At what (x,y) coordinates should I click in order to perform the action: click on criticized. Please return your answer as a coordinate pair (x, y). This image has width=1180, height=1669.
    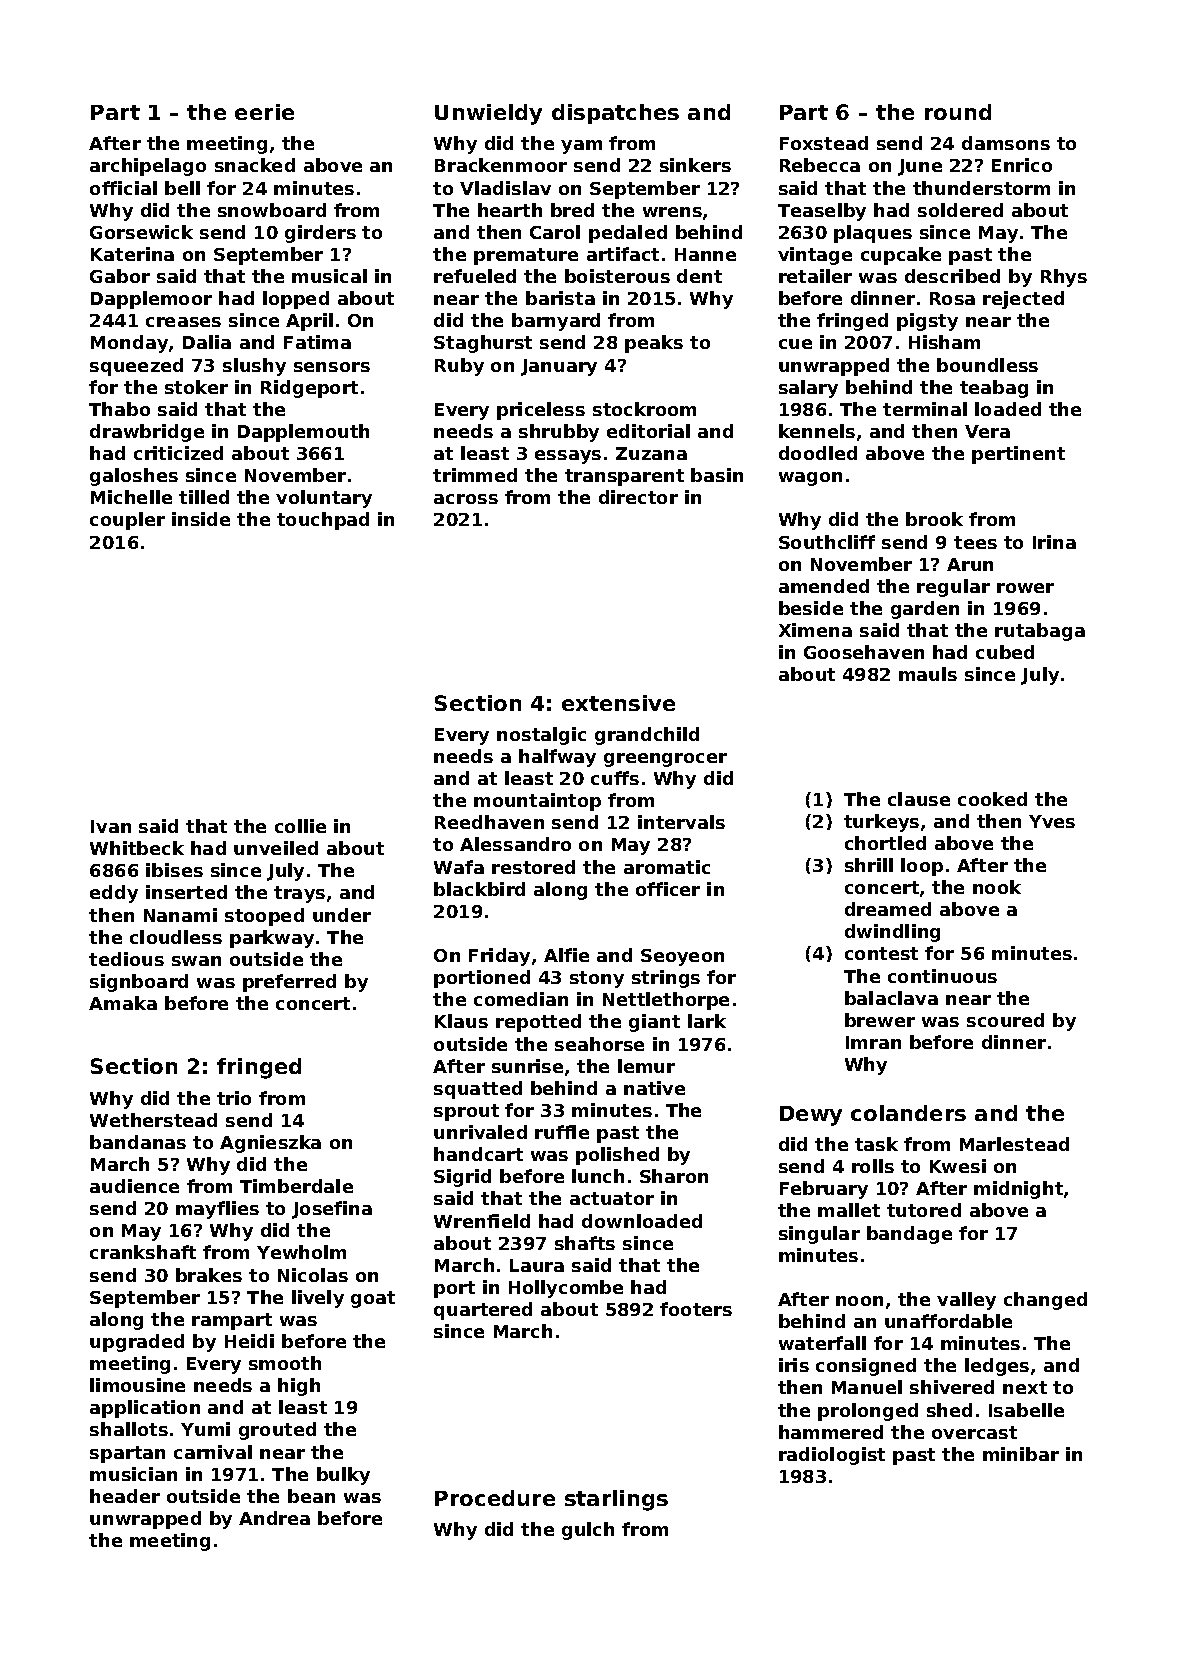
    Looking at the image, I should click on (178, 453).
